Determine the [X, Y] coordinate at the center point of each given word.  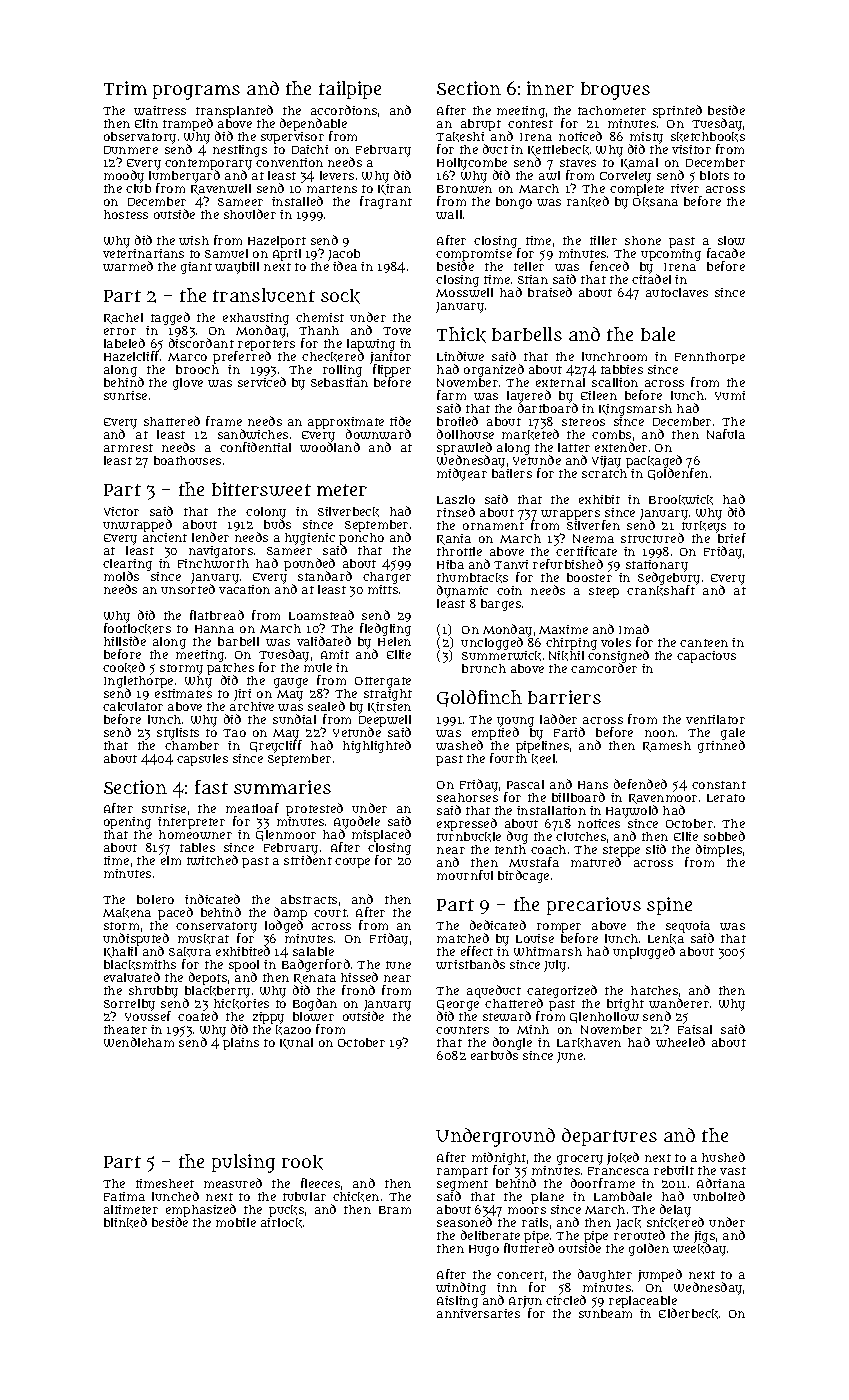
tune [398, 965]
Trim [125, 88]
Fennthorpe [710, 358]
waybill [237, 268]
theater [125, 1029]
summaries [282, 787]
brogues [615, 91]
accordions [344, 110]
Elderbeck [688, 1313]
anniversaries [478, 1313]
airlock [281, 1223]
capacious [706, 657]
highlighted [377, 746]
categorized [562, 992]
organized [494, 370]
